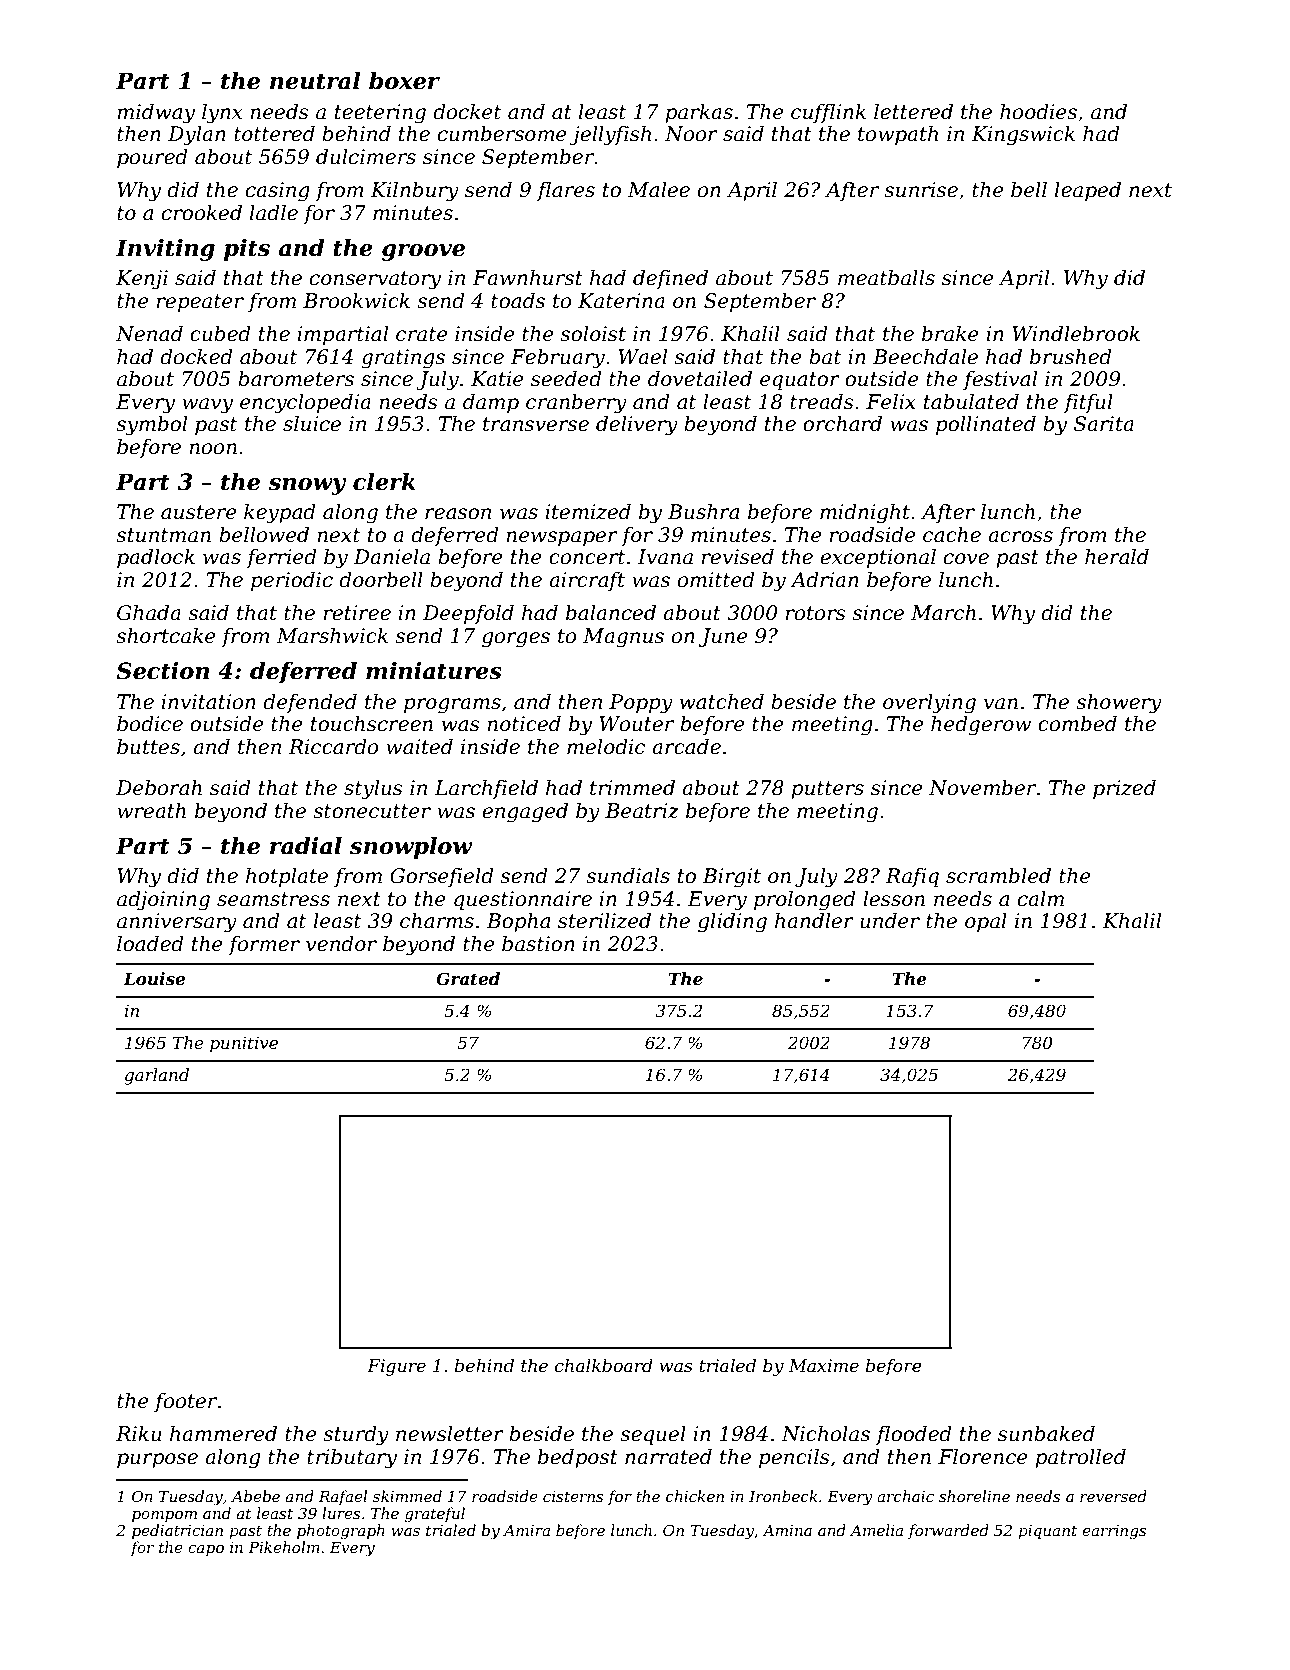 This image has width=1290, height=1670. Describe the element at coordinates (202, 212) in the image. I see `crooked` at that location.
